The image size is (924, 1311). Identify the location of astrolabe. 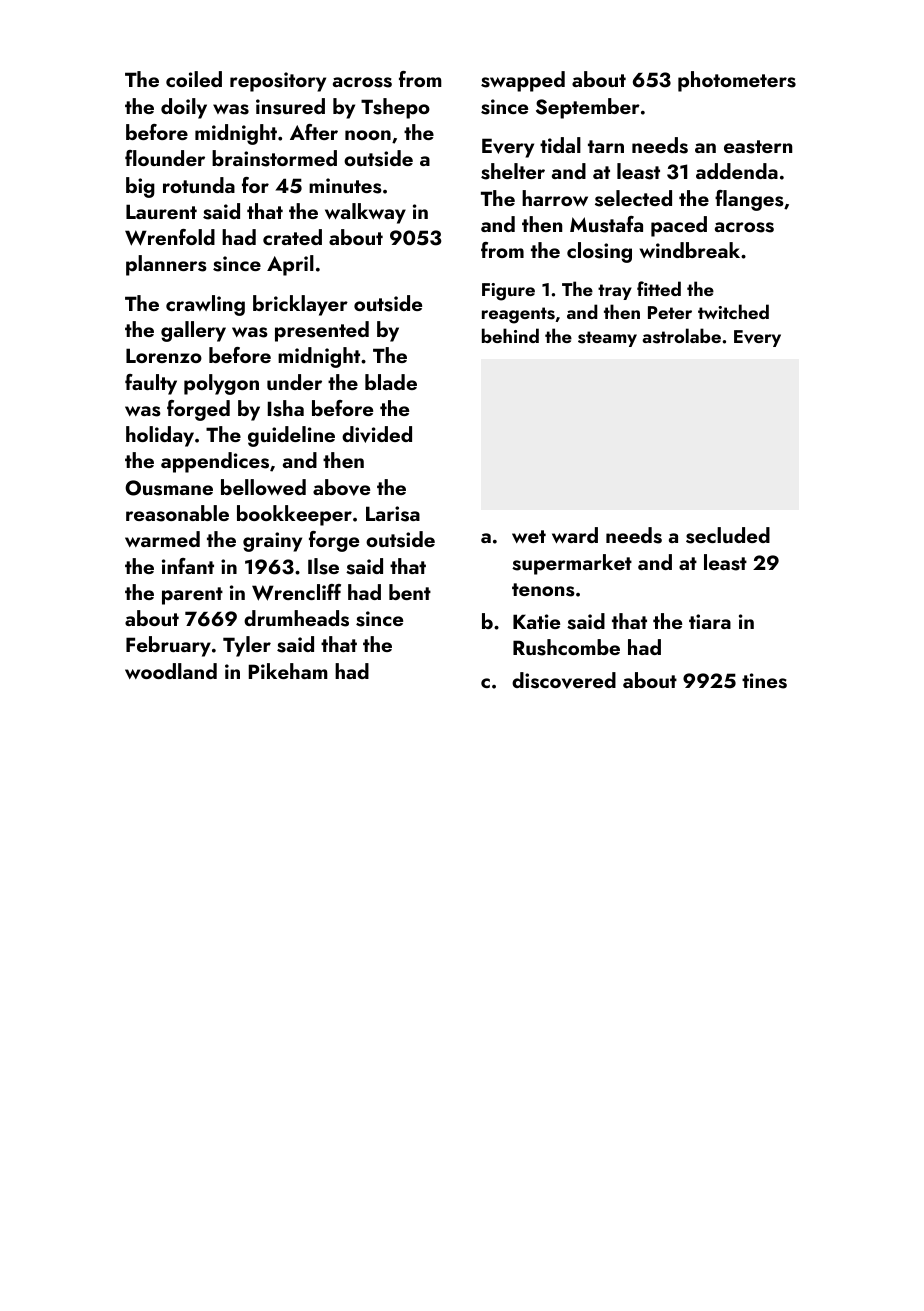
(681, 336).
